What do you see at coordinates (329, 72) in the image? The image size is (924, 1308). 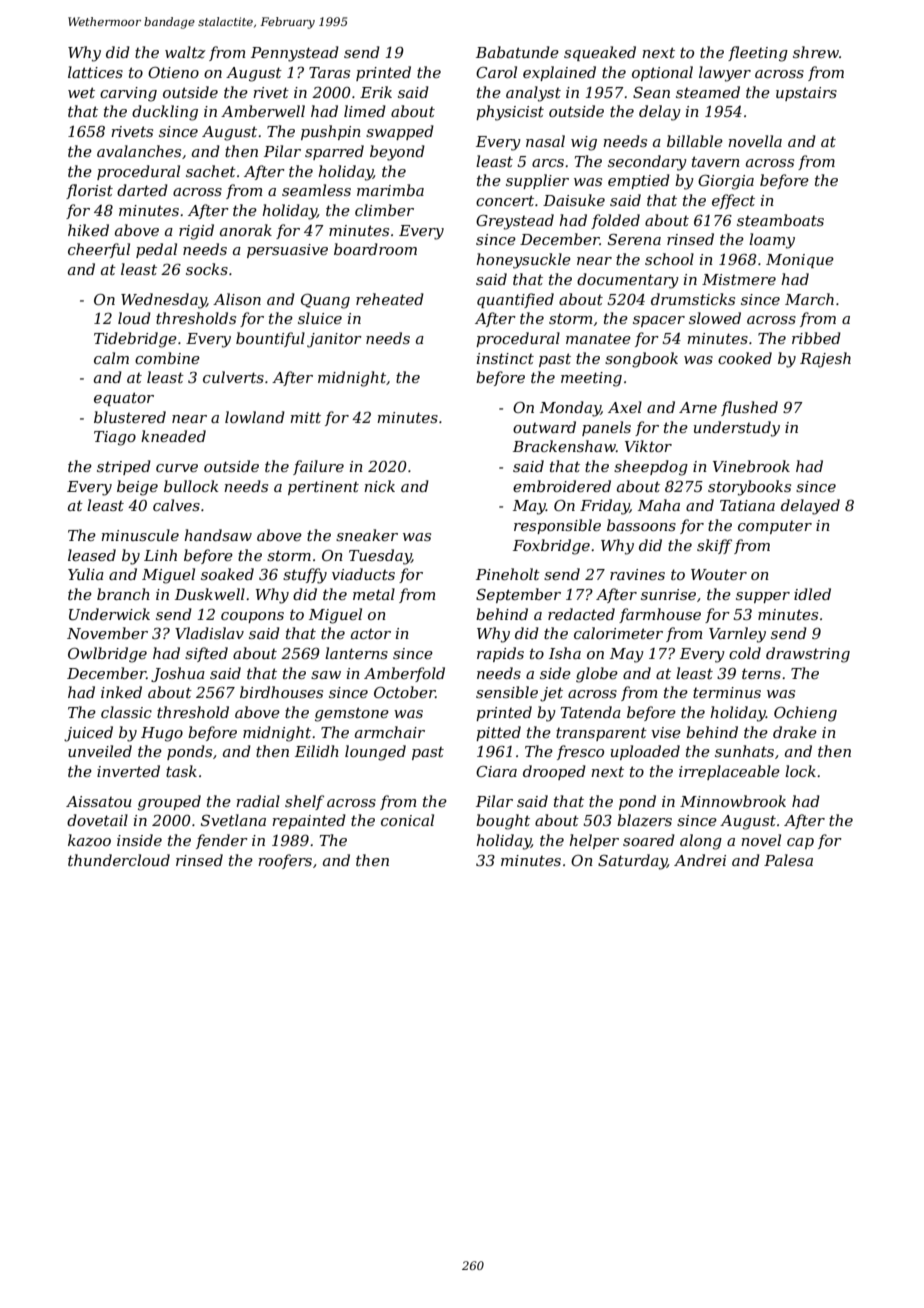 I see `Taras` at bounding box center [329, 72].
